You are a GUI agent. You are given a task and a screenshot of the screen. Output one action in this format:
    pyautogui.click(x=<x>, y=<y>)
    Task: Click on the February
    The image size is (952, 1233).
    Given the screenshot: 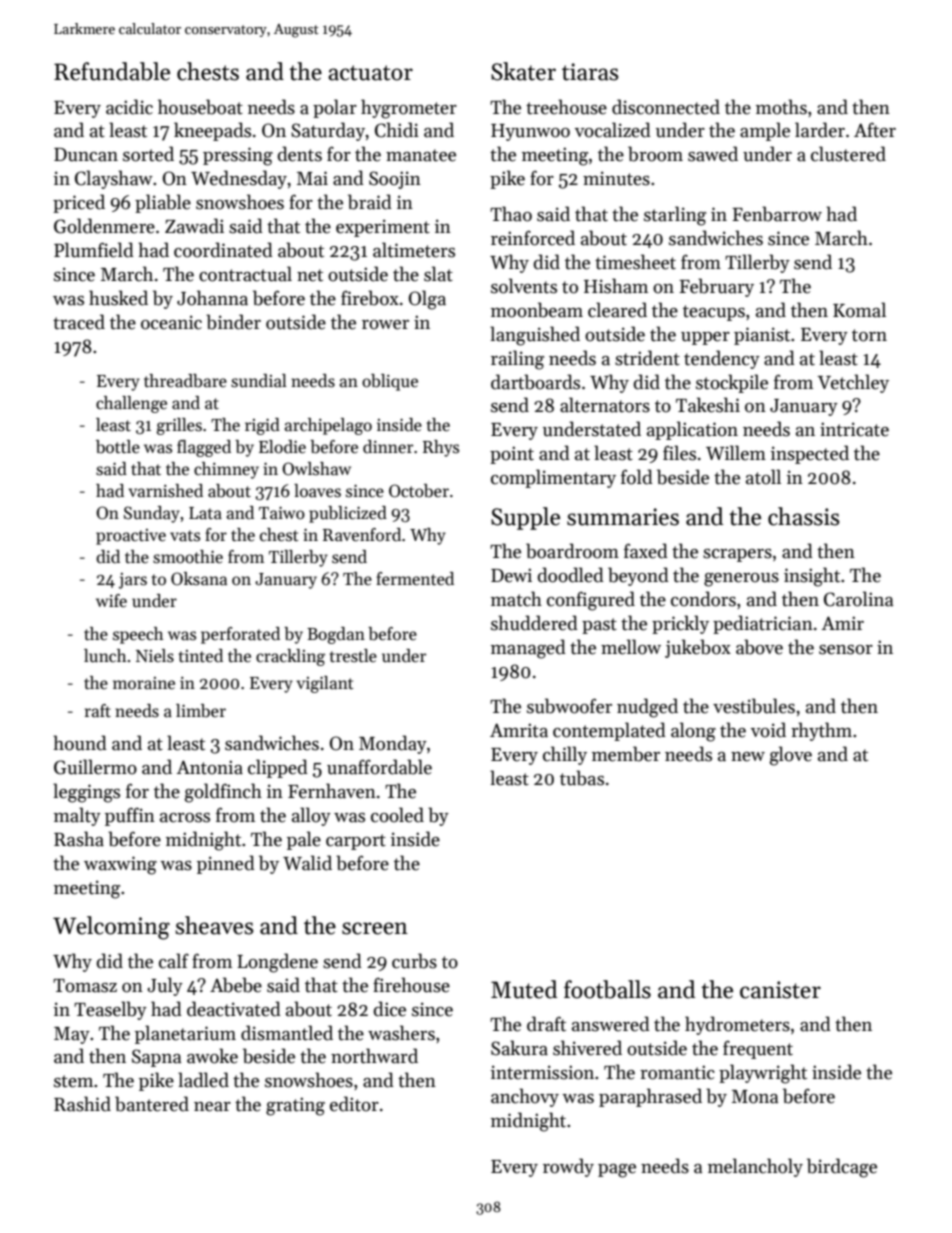 What is the action you would take?
    pyautogui.click(x=716, y=287)
